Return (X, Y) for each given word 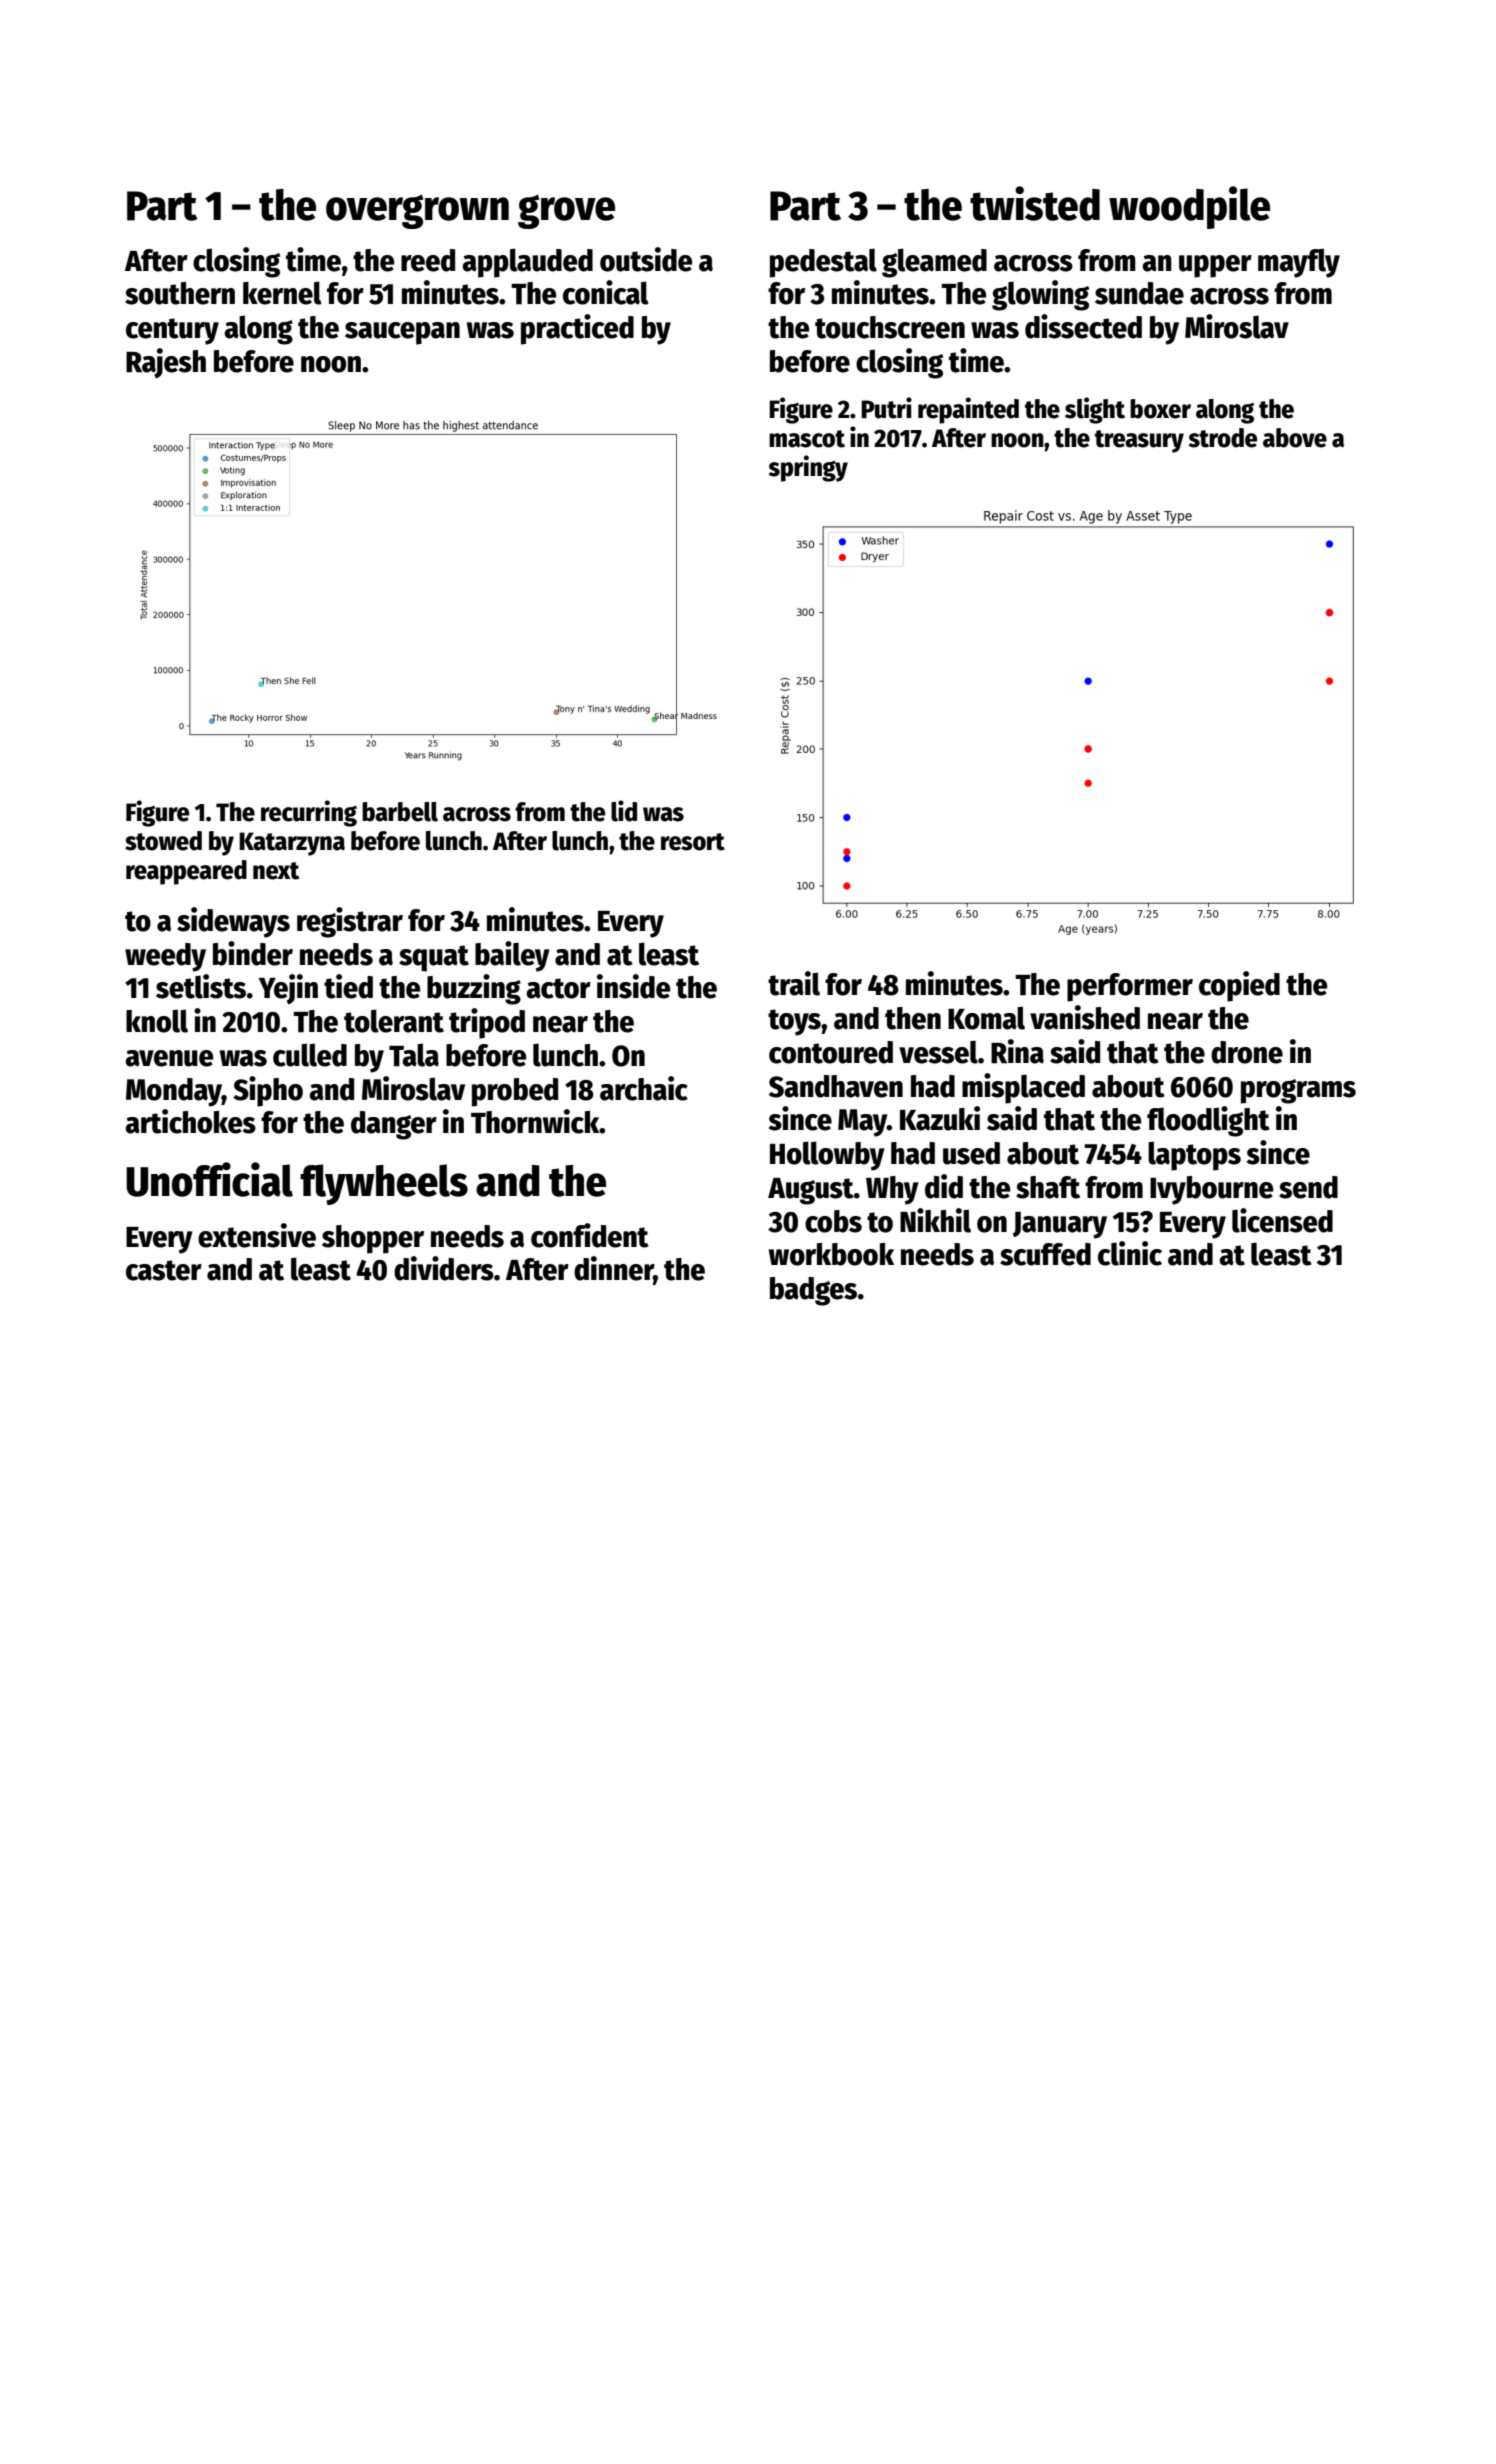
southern (180, 293)
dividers (444, 1268)
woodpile (1189, 207)
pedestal (823, 263)
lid (624, 811)
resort (693, 842)
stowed (163, 841)
